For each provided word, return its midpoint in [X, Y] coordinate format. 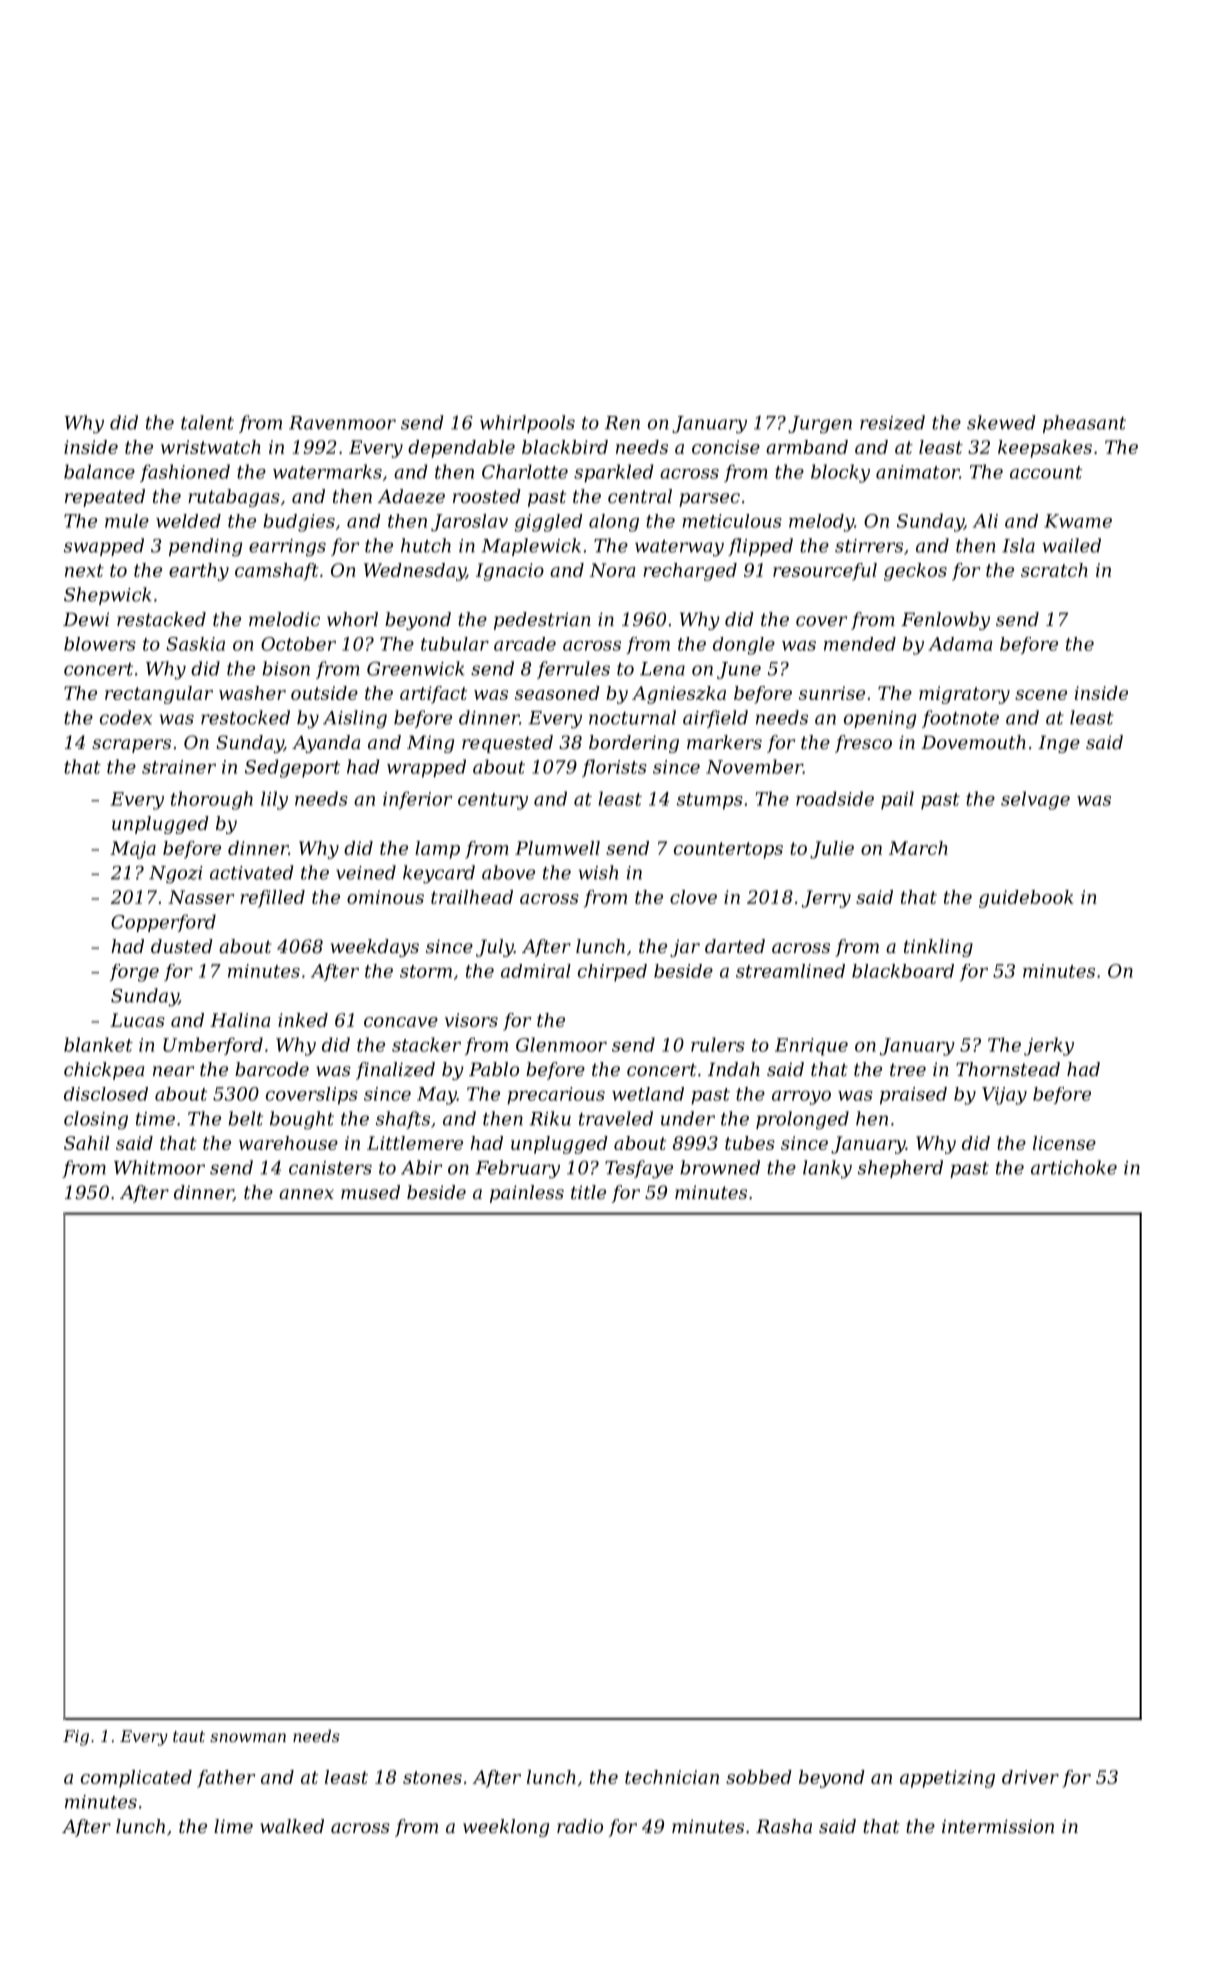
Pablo [494, 1069]
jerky [1049, 1046]
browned [720, 1167]
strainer [179, 767]
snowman [248, 1737]
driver [1030, 1777]
